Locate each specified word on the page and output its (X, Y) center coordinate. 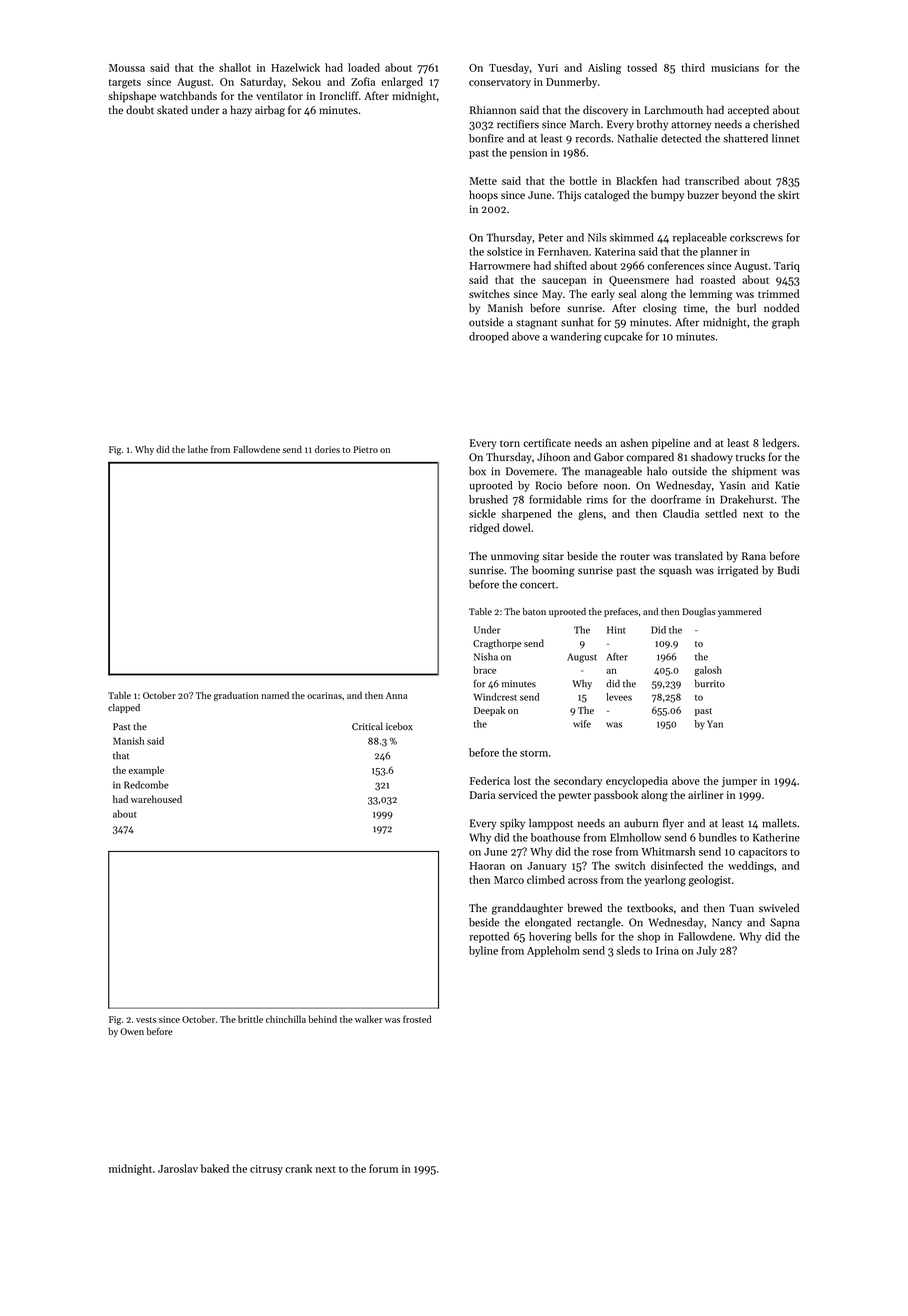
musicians (735, 68)
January (547, 867)
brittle (250, 1019)
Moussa (127, 68)
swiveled (779, 907)
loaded (364, 67)
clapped (124, 708)
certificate (547, 442)
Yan (715, 724)
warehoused (156, 799)
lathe (198, 449)
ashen (634, 442)
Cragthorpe (497, 644)
